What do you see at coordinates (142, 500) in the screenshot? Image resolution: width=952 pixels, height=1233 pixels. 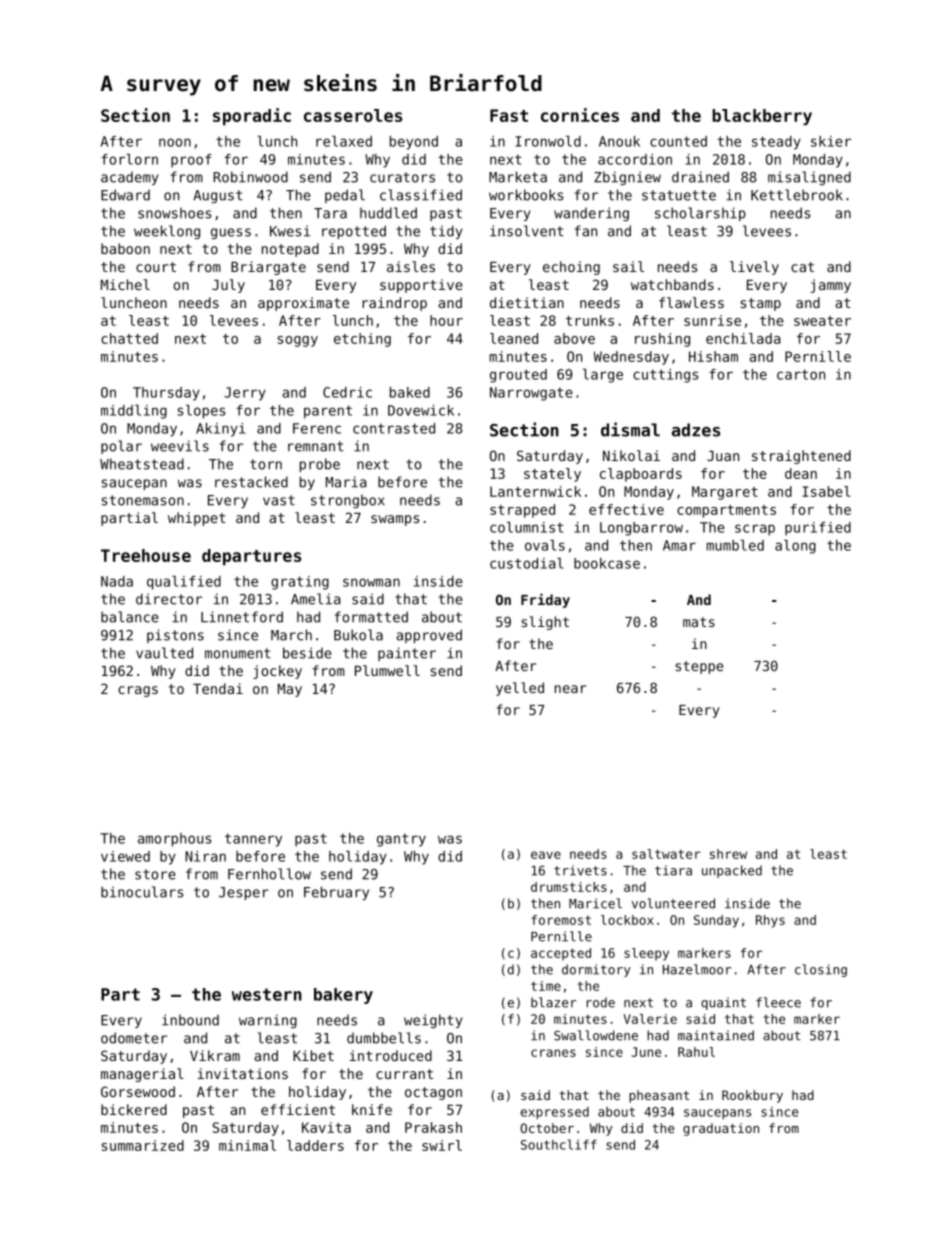 I see `stonemason` at bounding box center [142, 500].
